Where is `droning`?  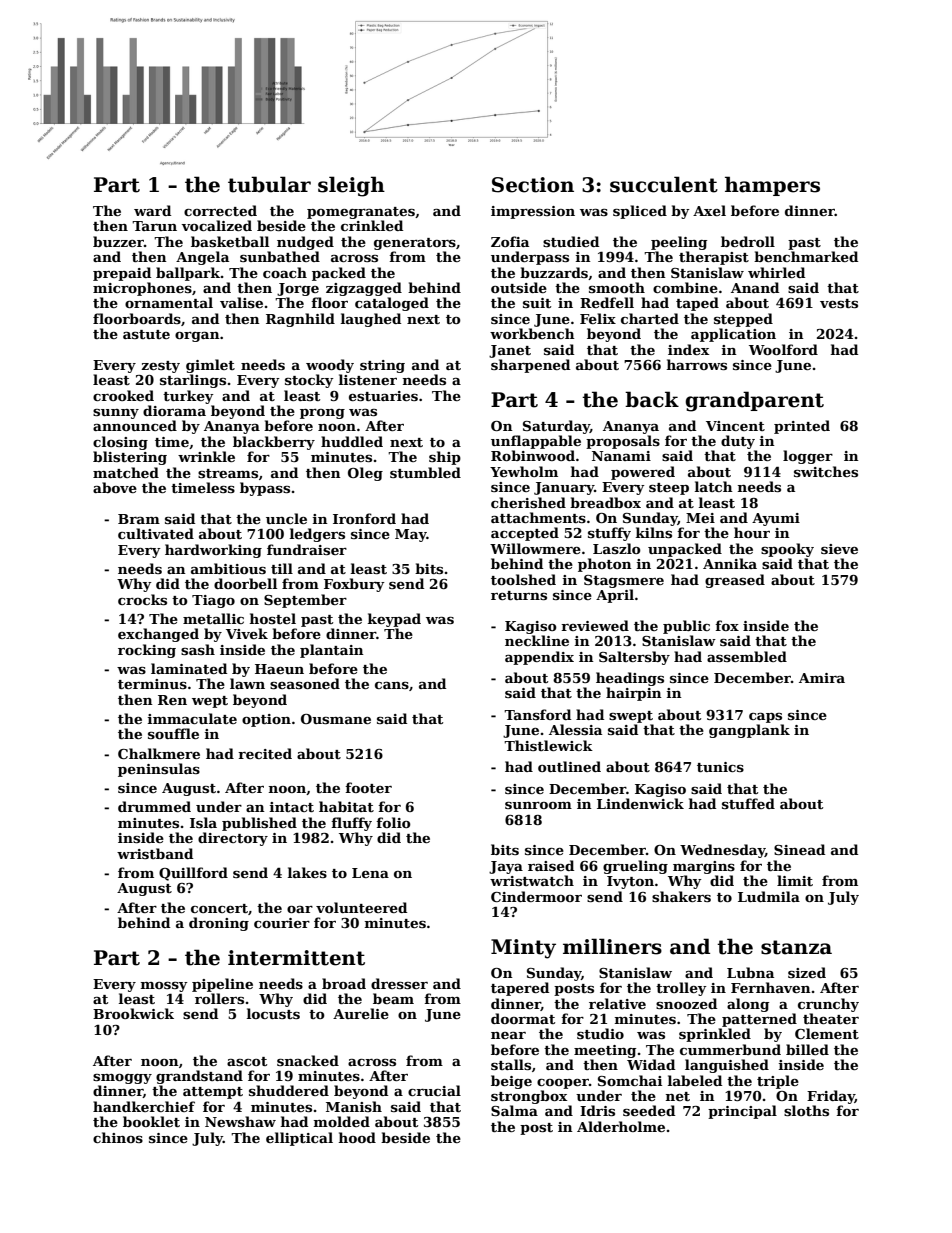
droning is located at coordinates (219, 924).
